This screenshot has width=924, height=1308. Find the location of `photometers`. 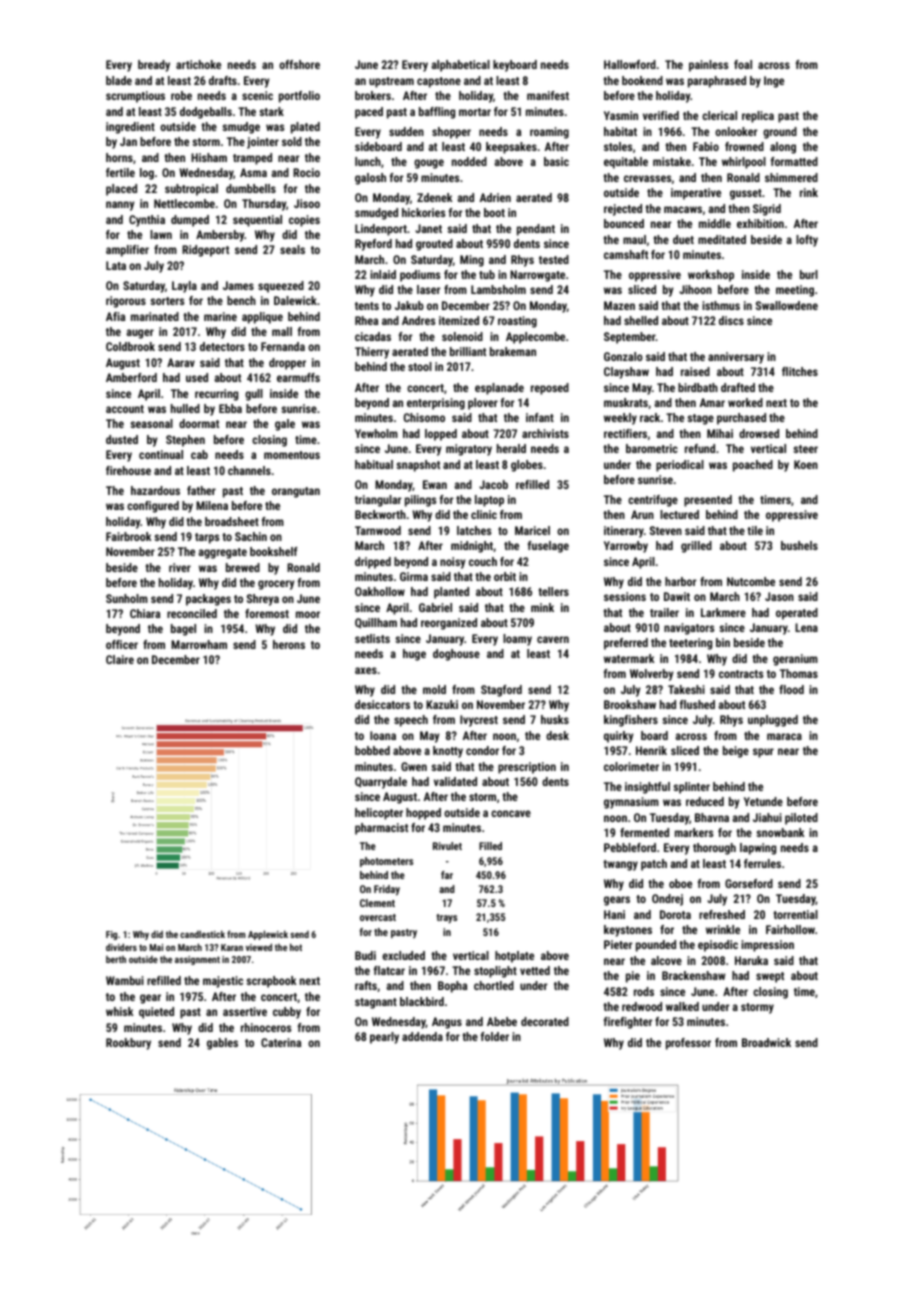

photometers is located at coordinates (386, 862).
